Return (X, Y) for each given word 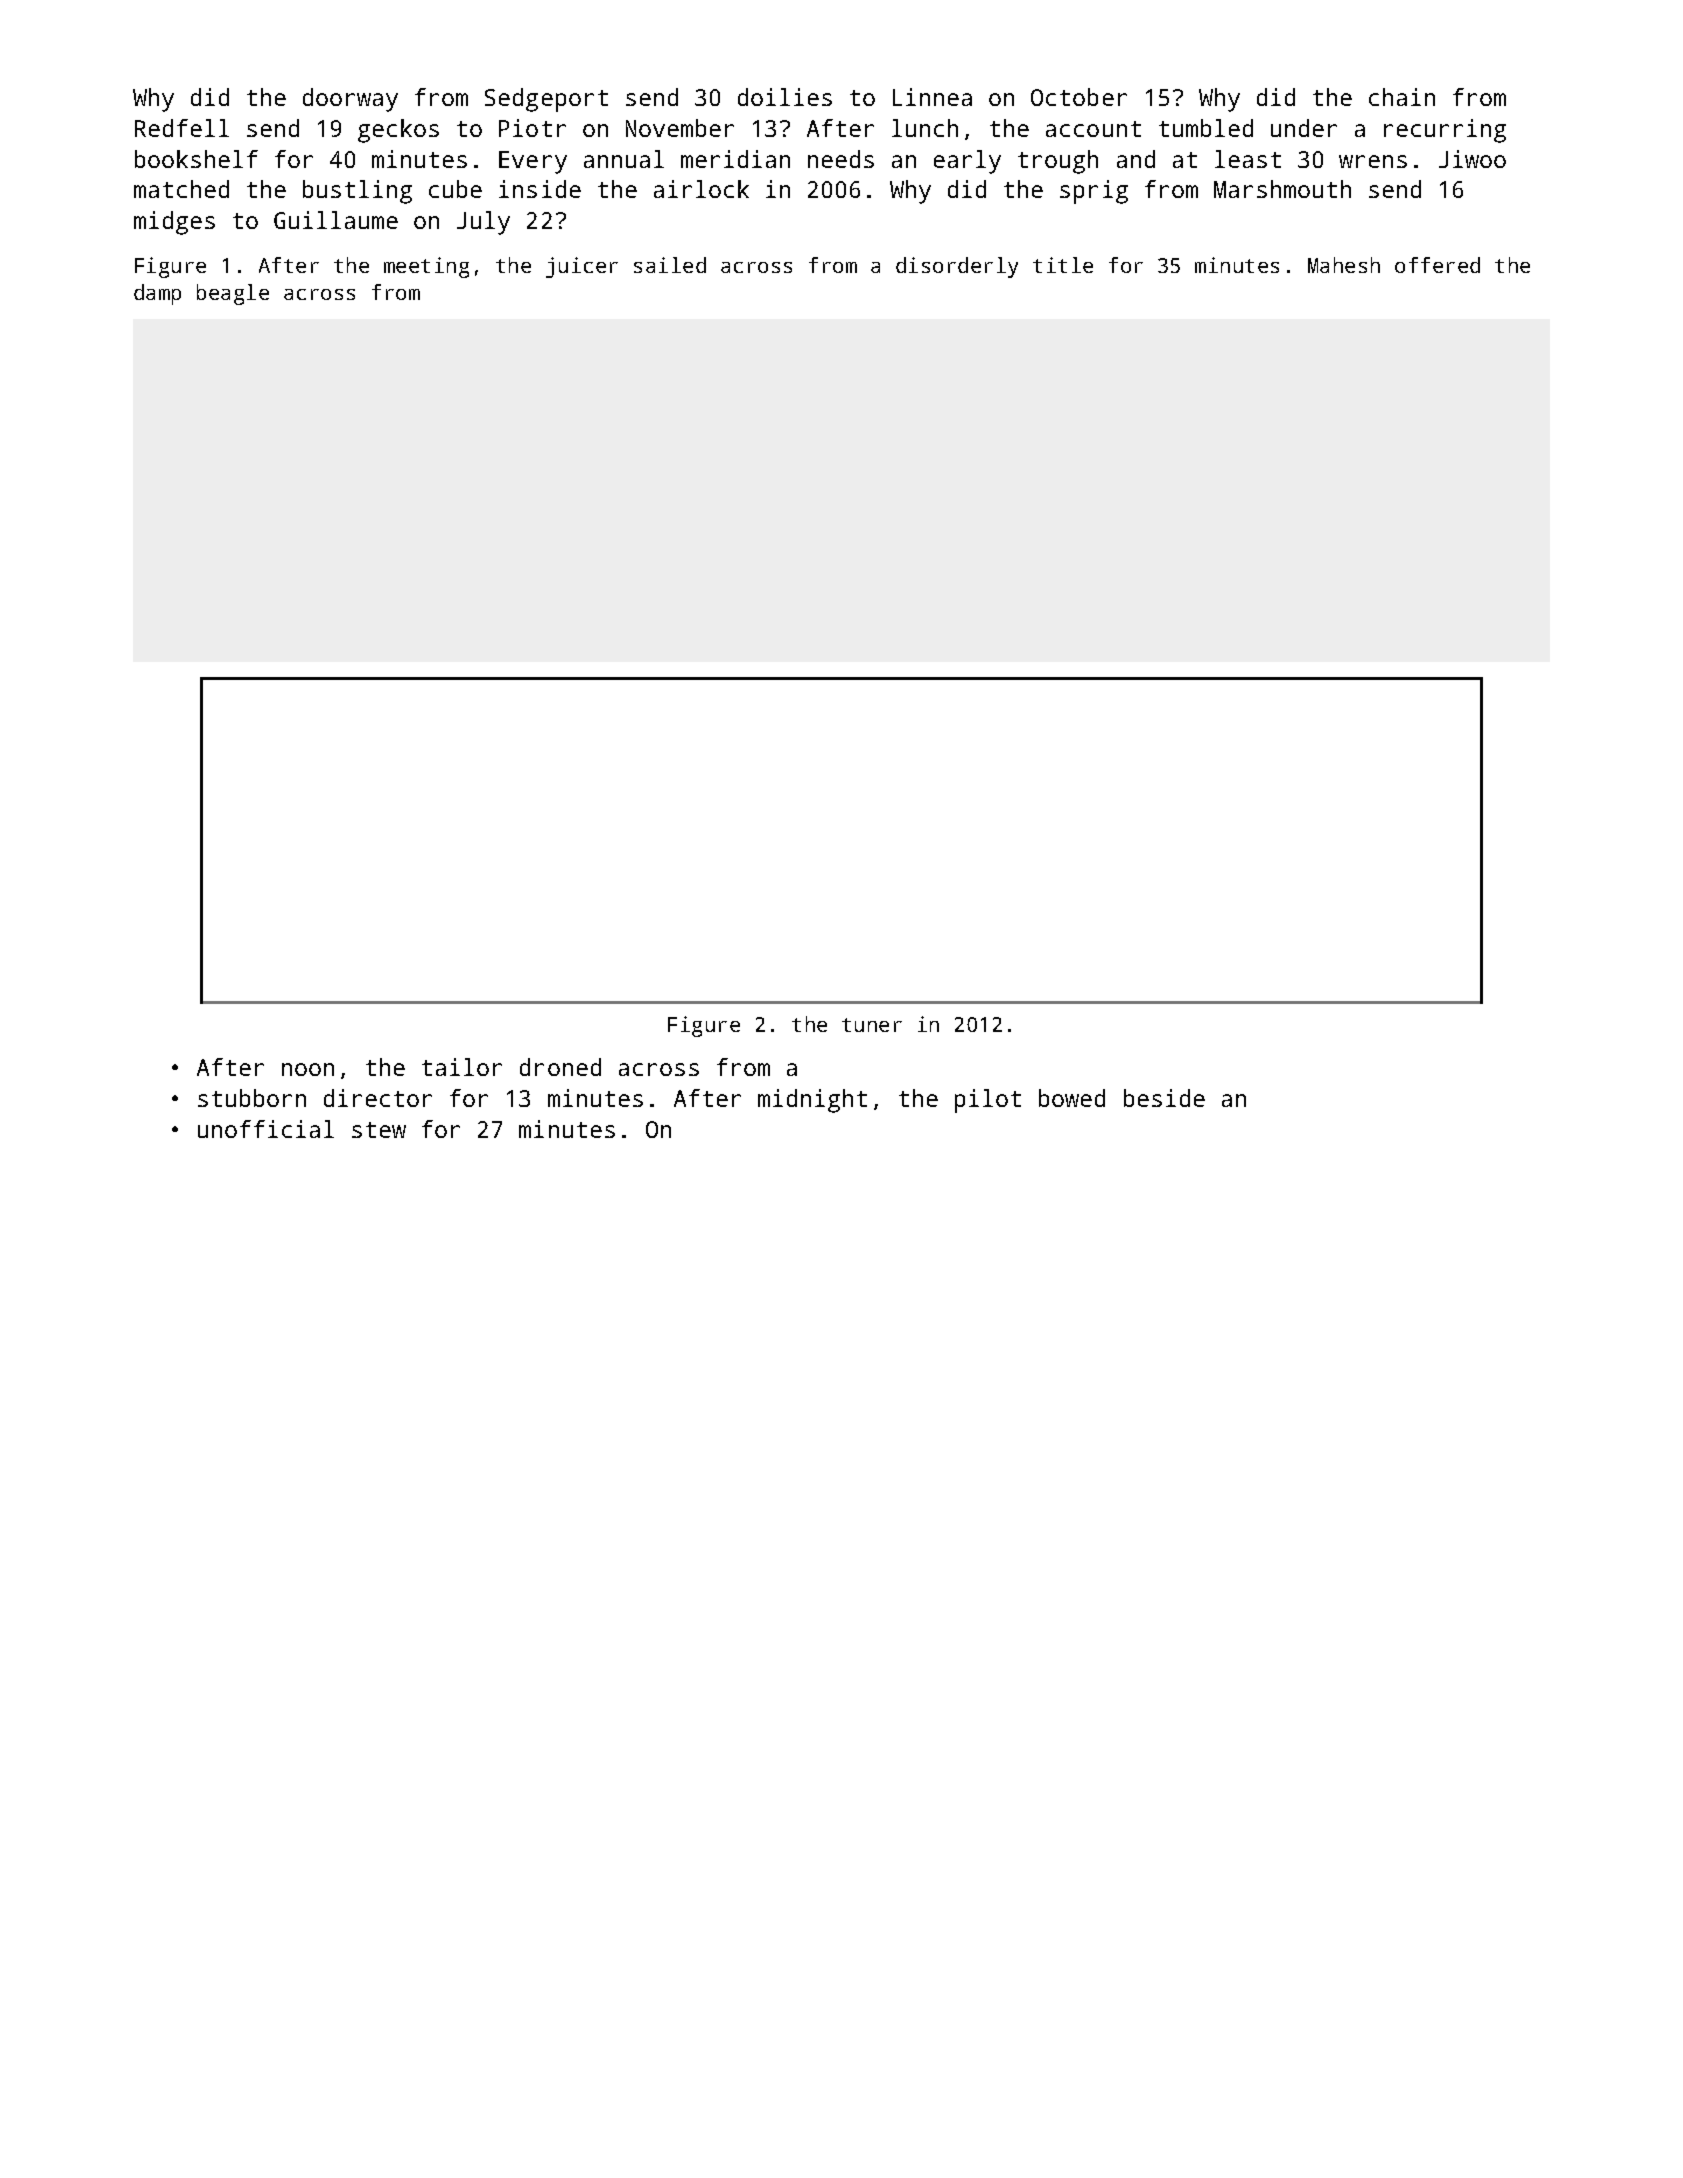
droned (560, 1067)
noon (308, 1069)
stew (379, 1130)
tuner (872, 1025)
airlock (701, 189)
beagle (233, 294)
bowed (1072, 1098)
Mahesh (1344, 265)
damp (157, 294)
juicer (582, 267)
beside (1164, 1098)
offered (1437, 265)
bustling (357, 192)
